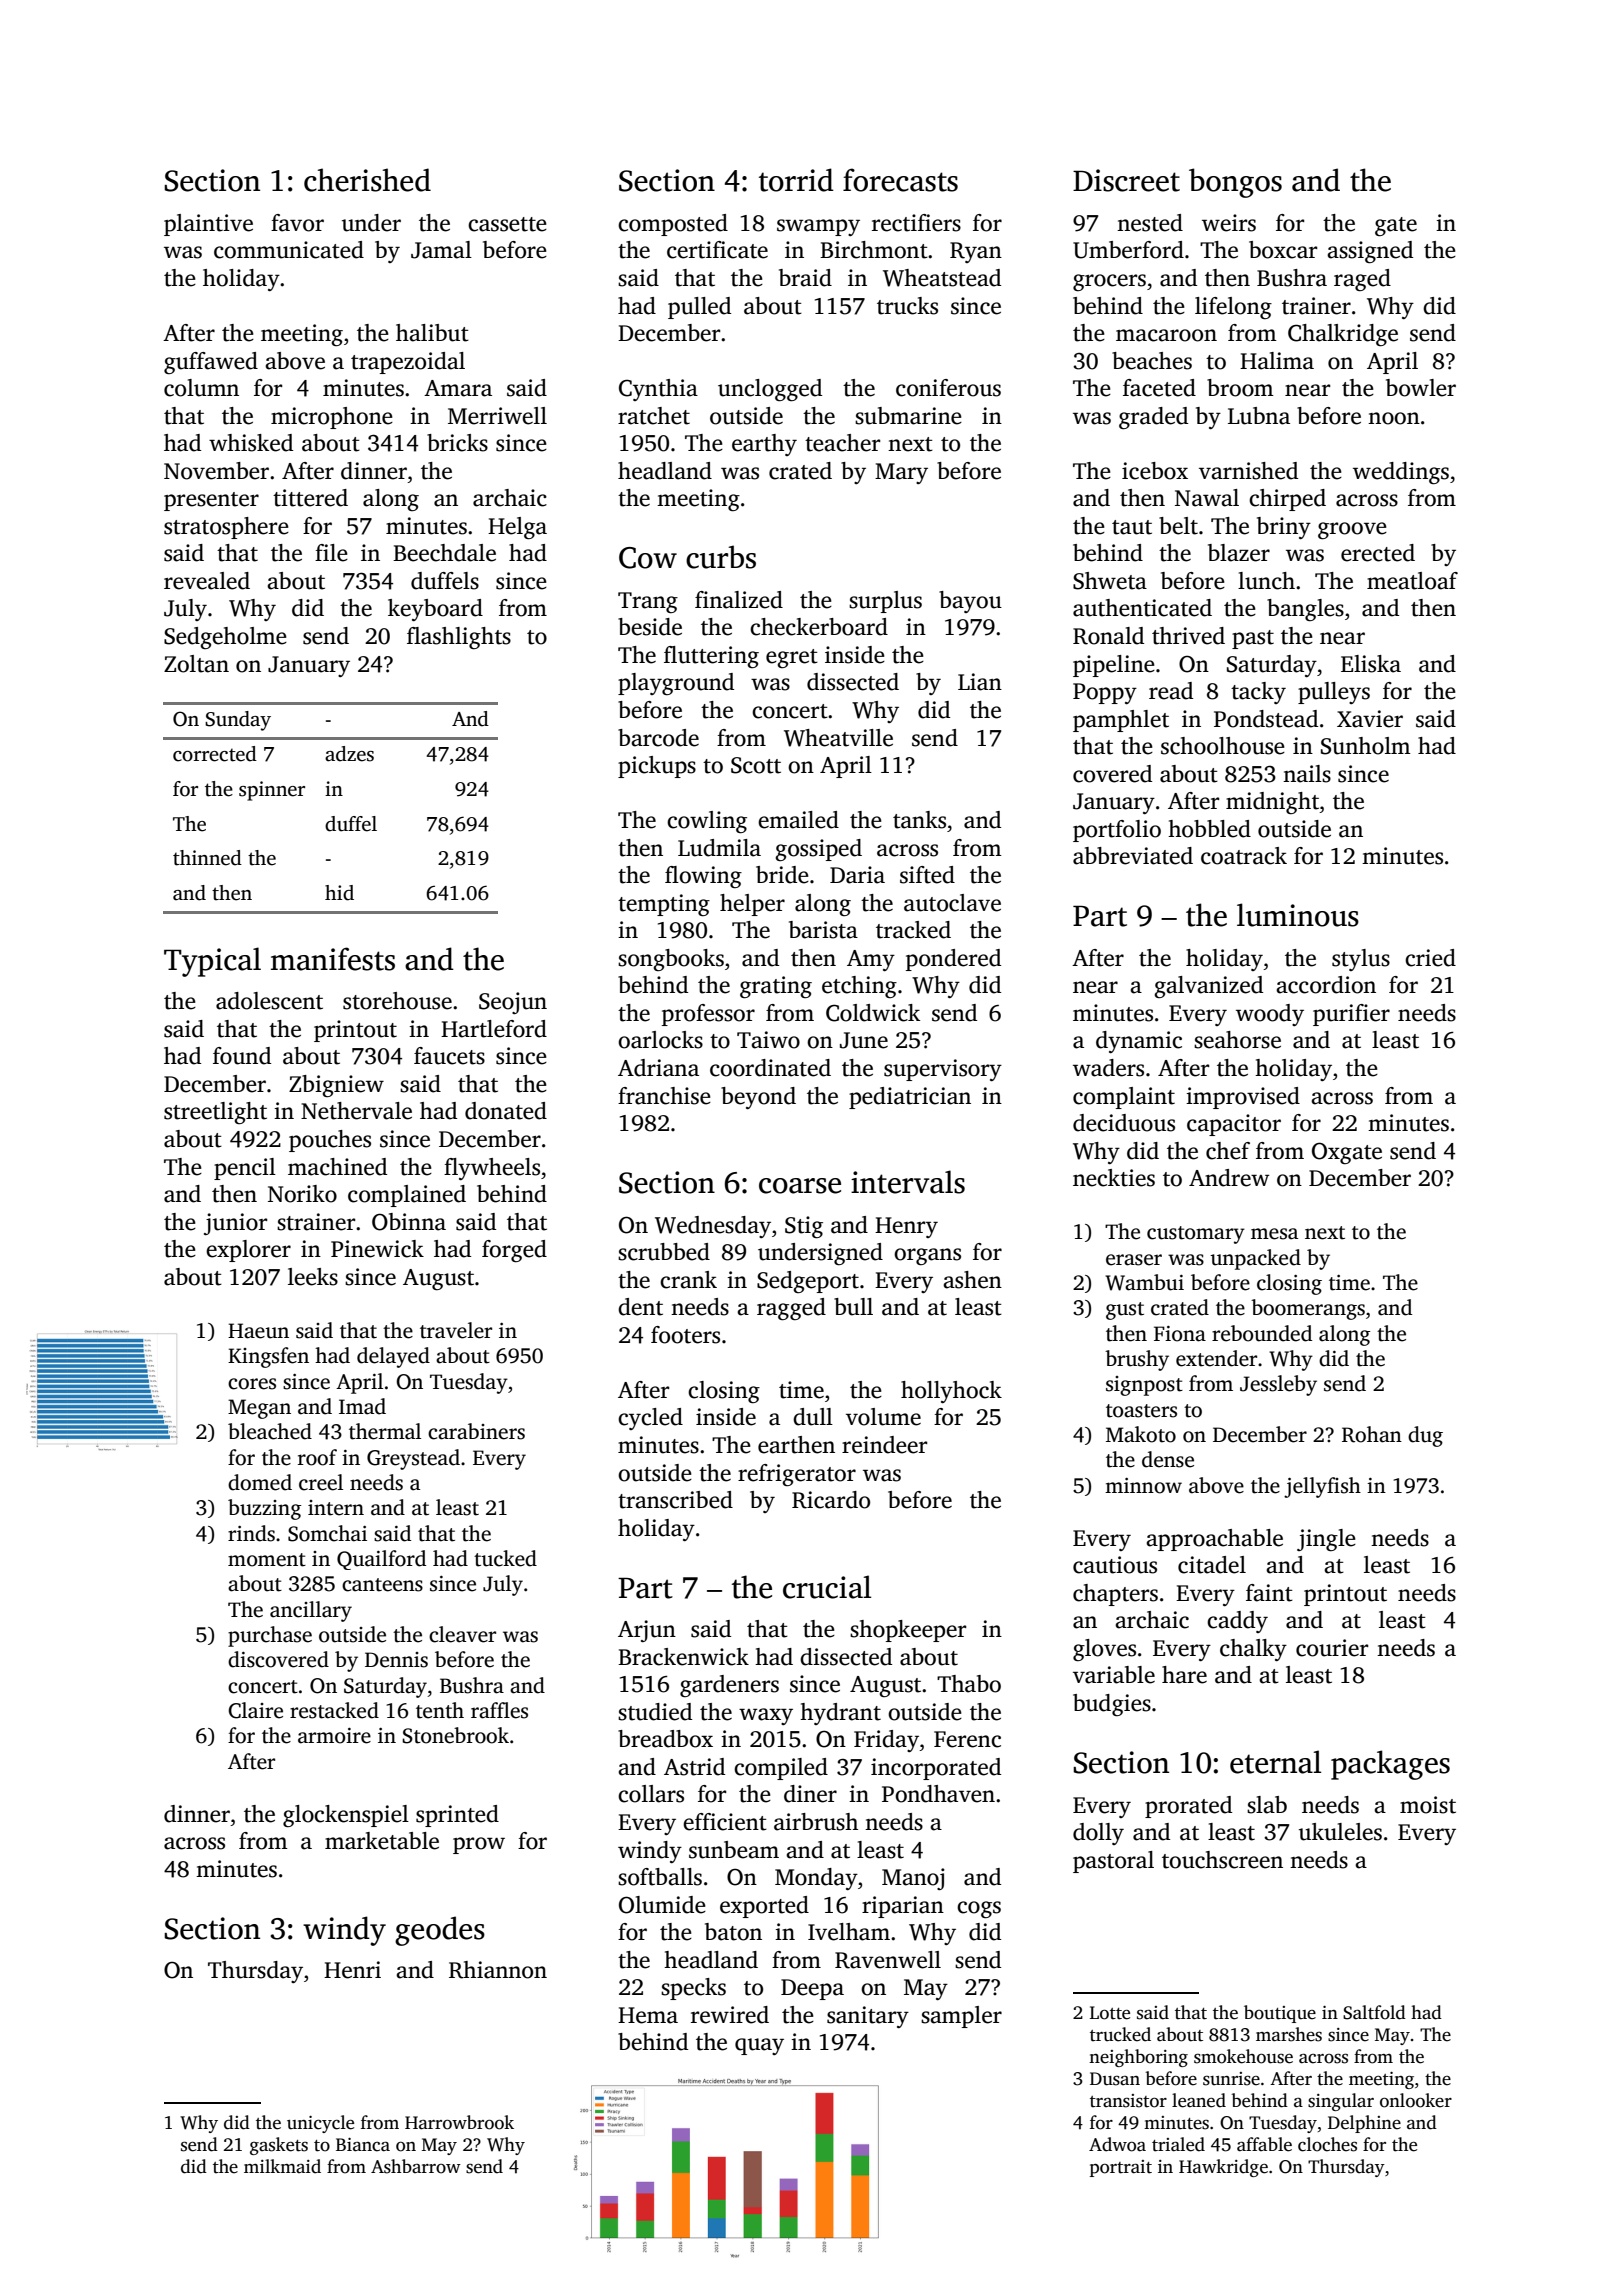 Image resolution: width=1620 pixels, height=2292 pixels. I want to click on compiled, so click(781, 1769).
